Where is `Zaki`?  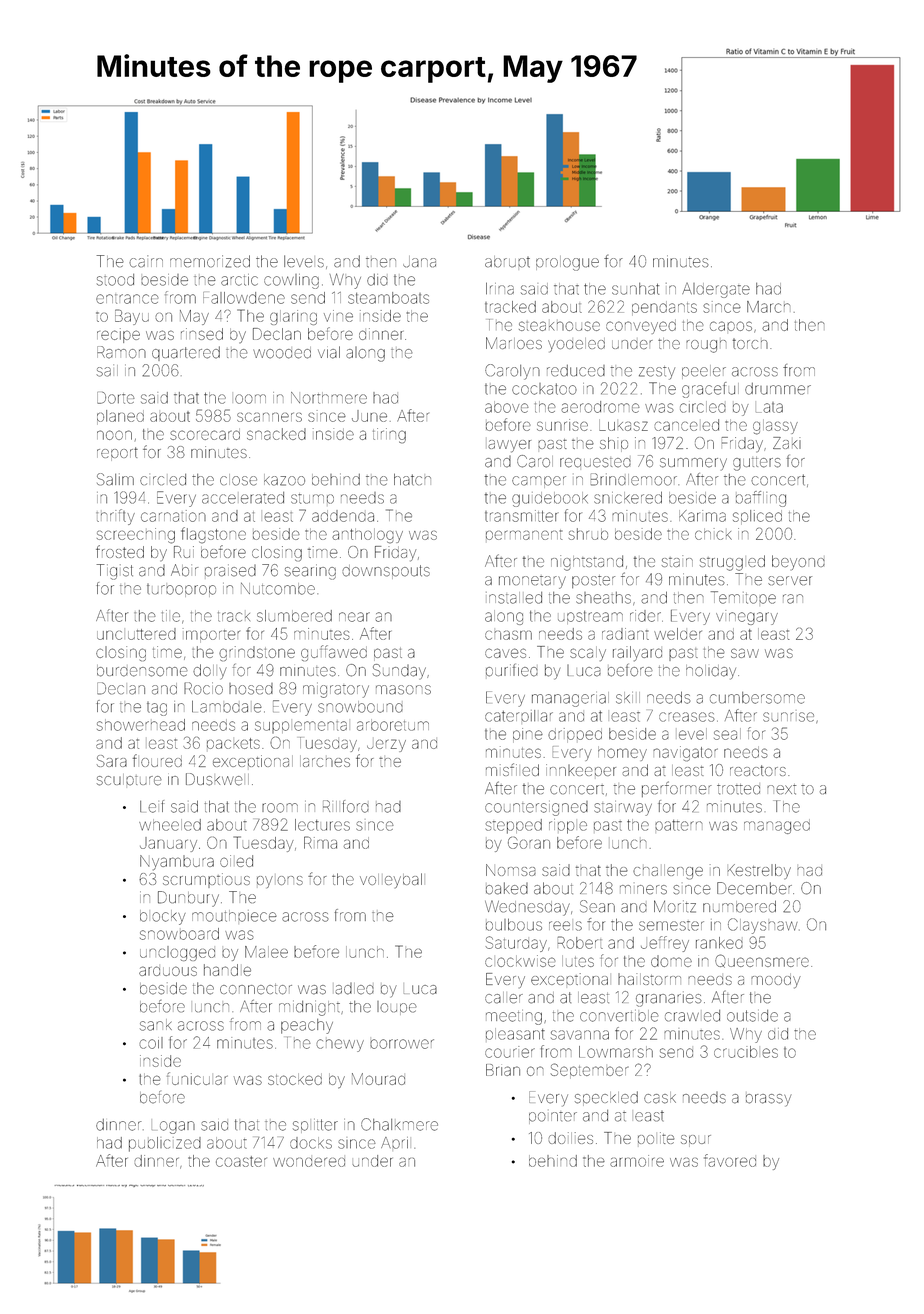 Zaki is located at coordinates (787, 443).
